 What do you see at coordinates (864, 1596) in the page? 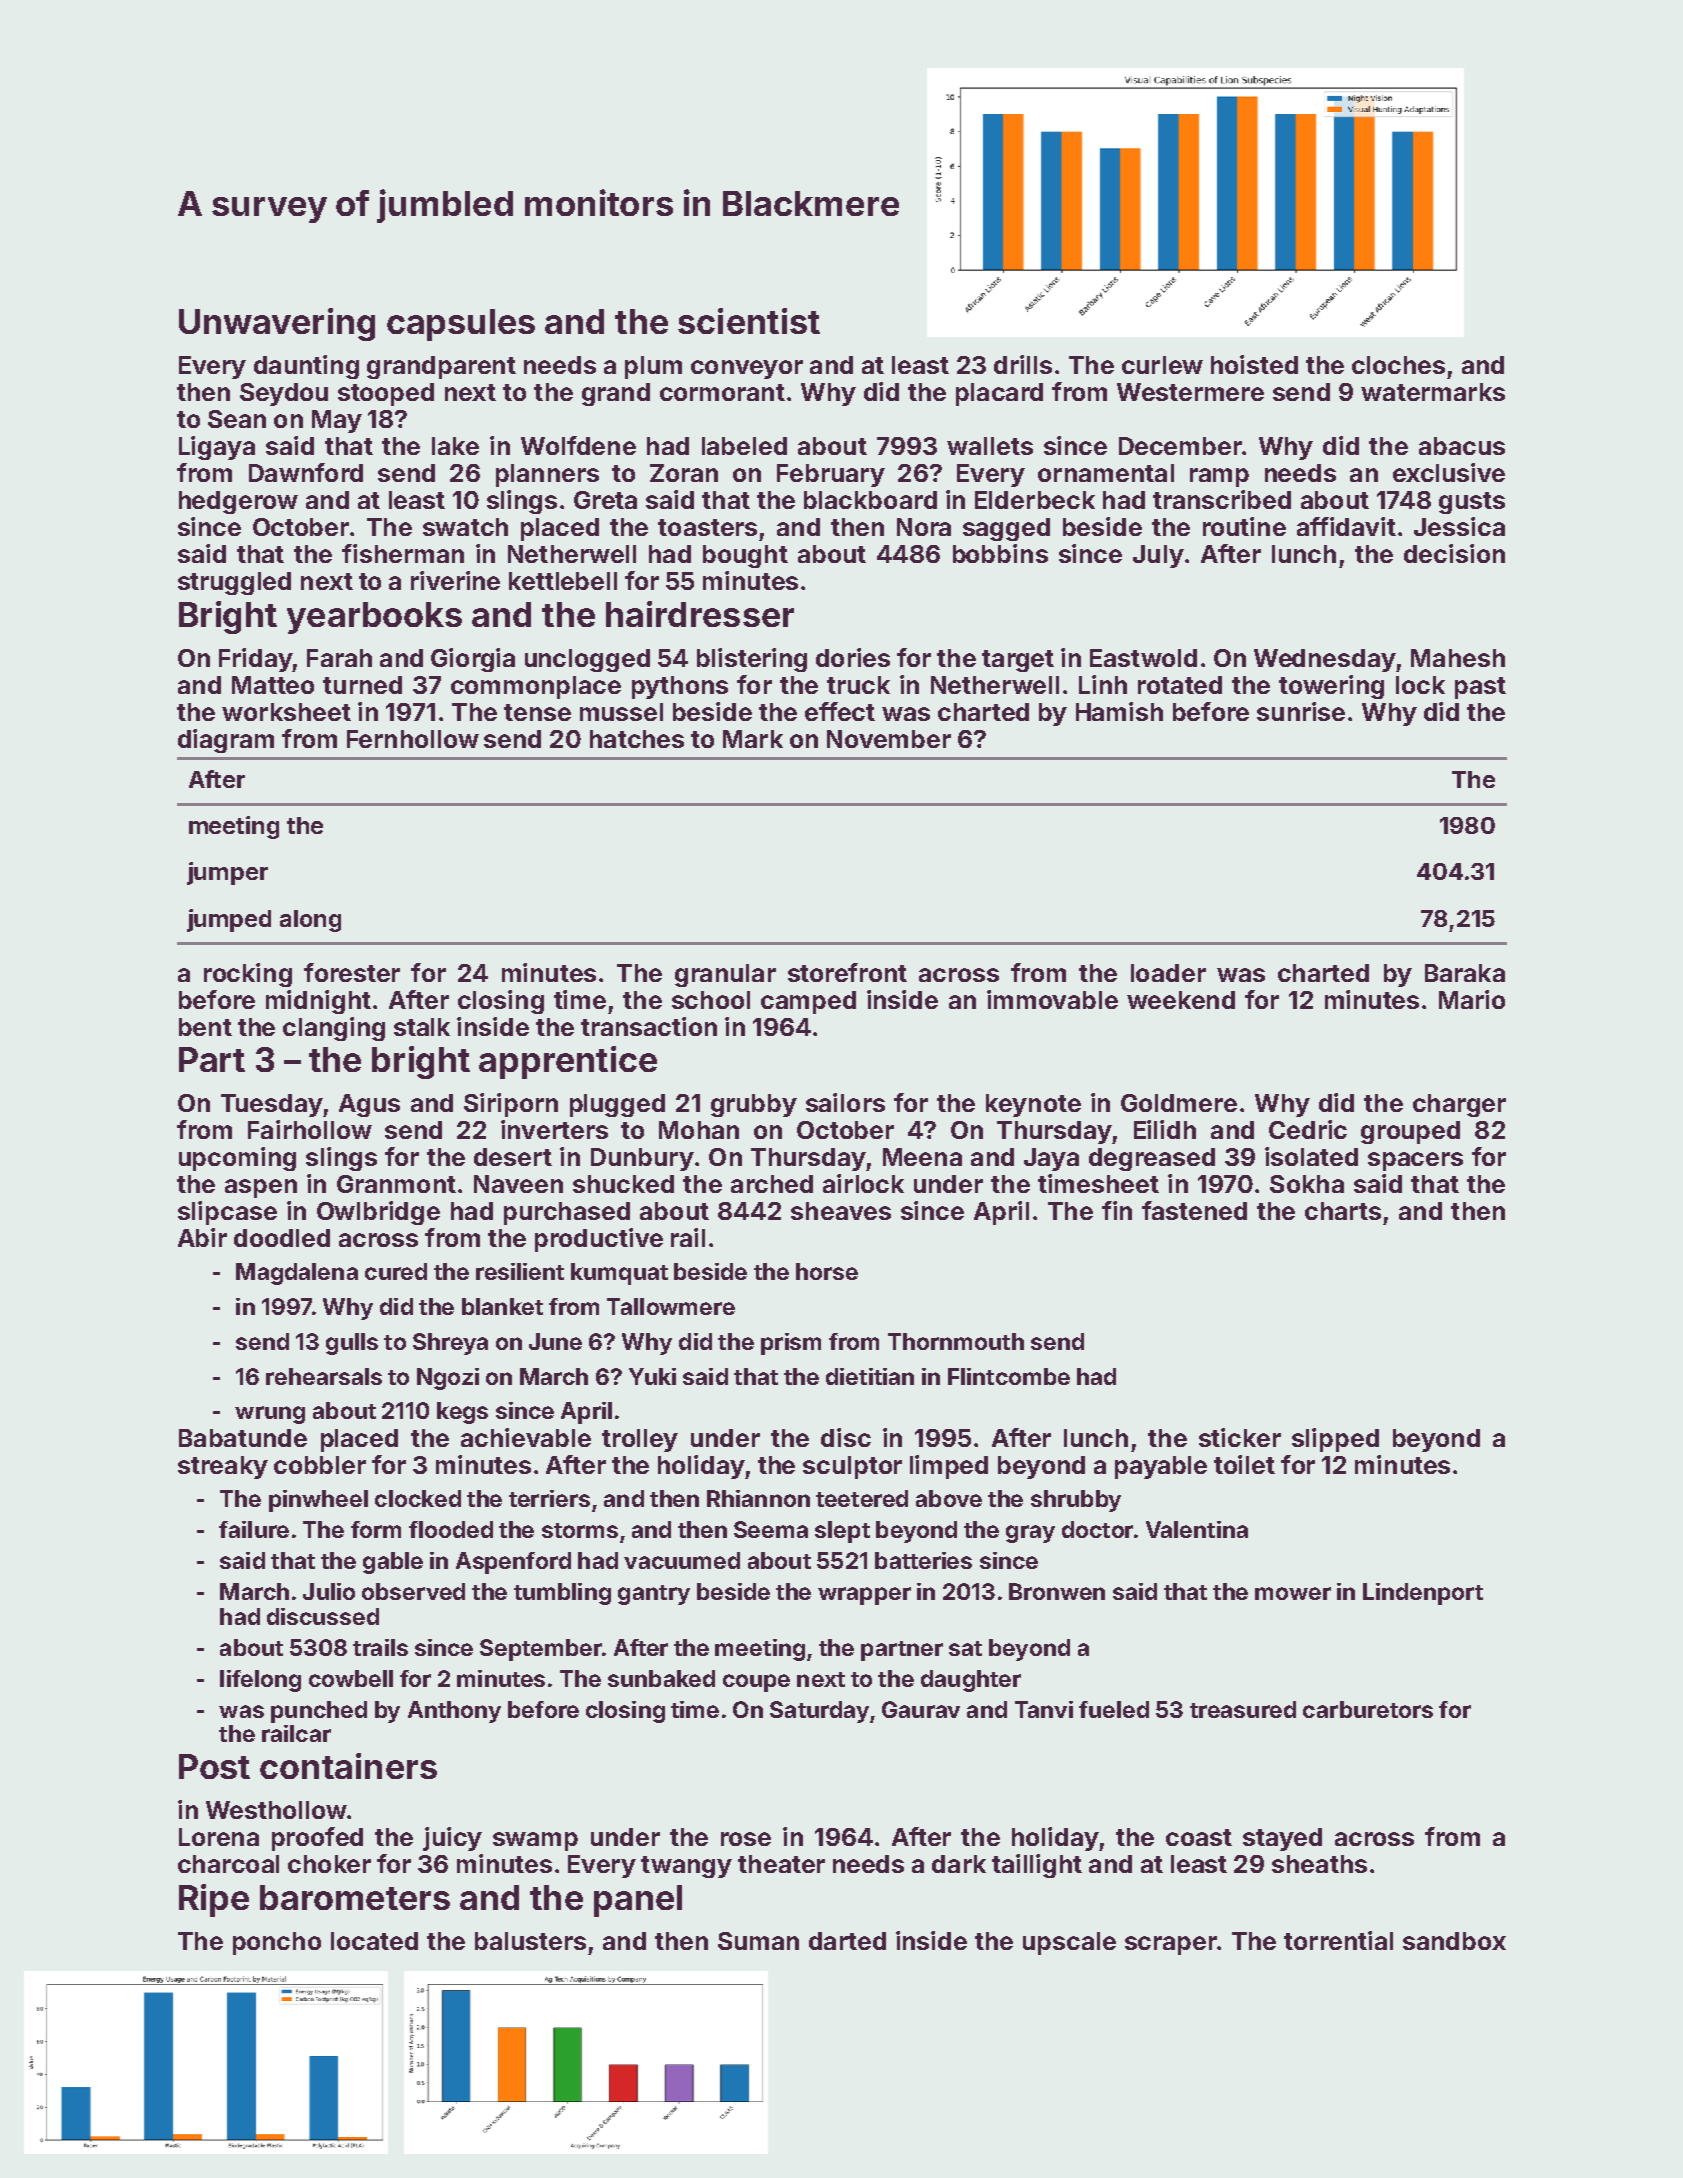
I see `wrapper` at bounding box center [864, 1596].
